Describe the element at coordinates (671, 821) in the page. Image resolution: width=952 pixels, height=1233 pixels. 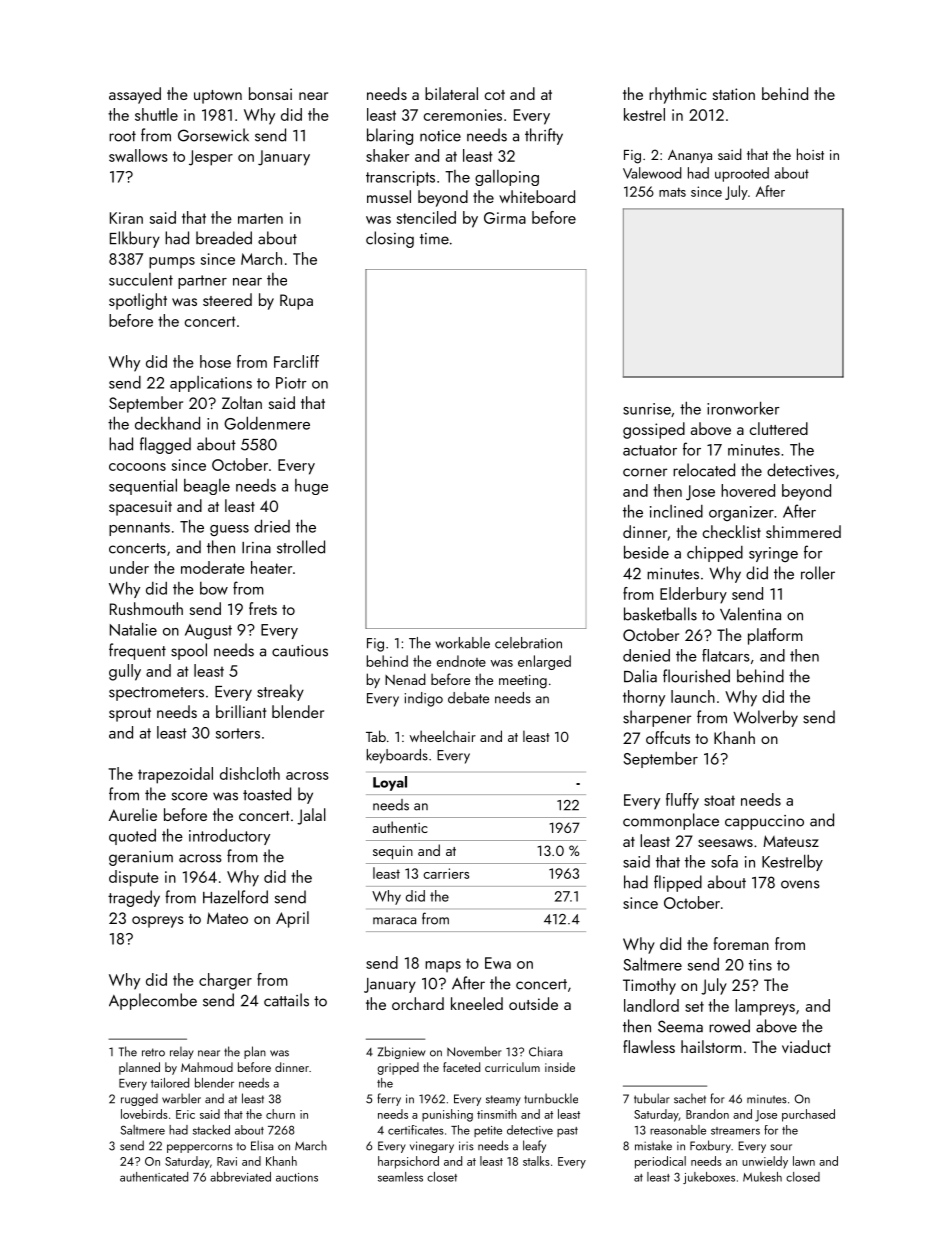
I see `commonplace` at that location.
